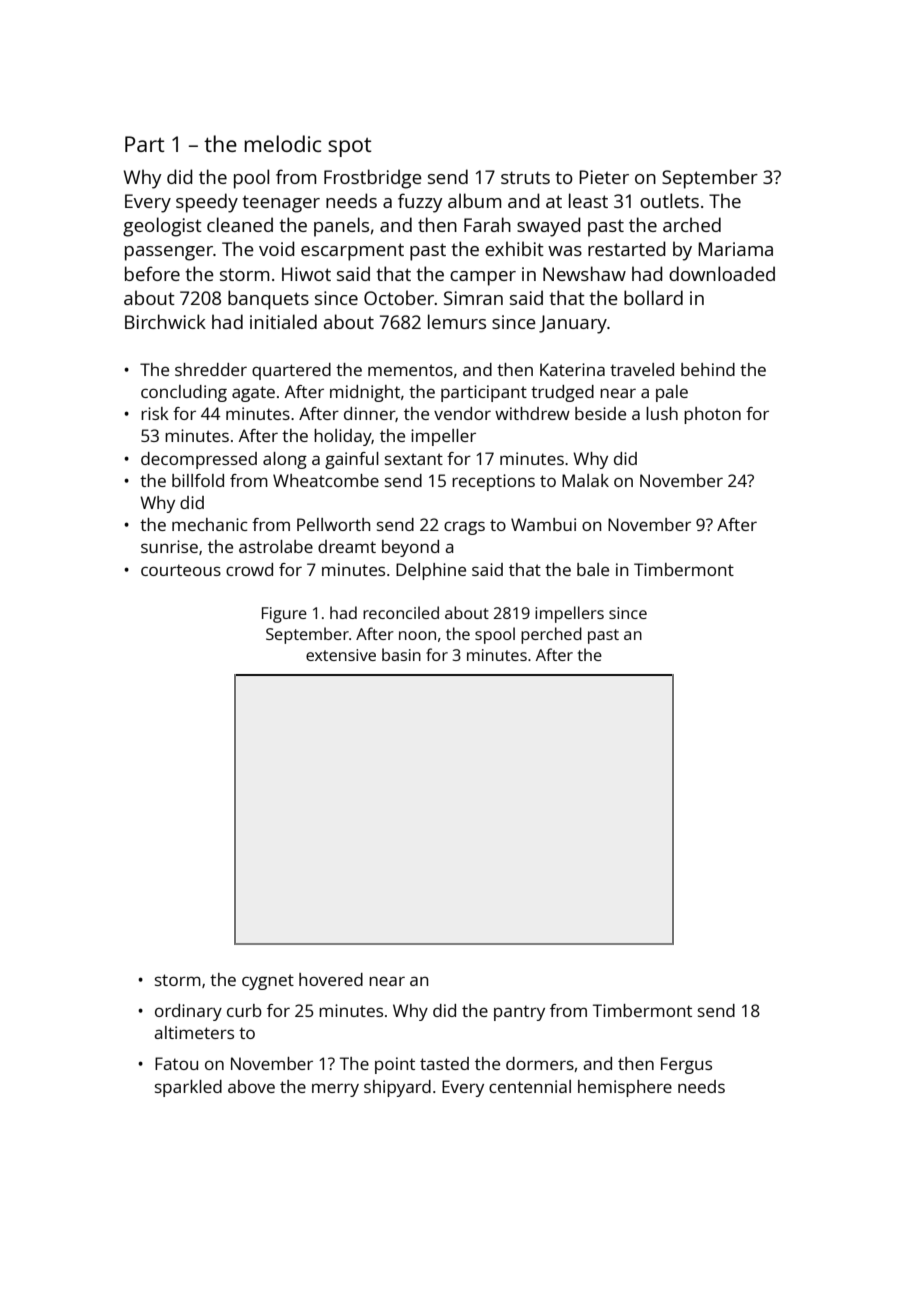 This page has width=908, height=1316. I want to click on dormers, so click(540, 1063).
